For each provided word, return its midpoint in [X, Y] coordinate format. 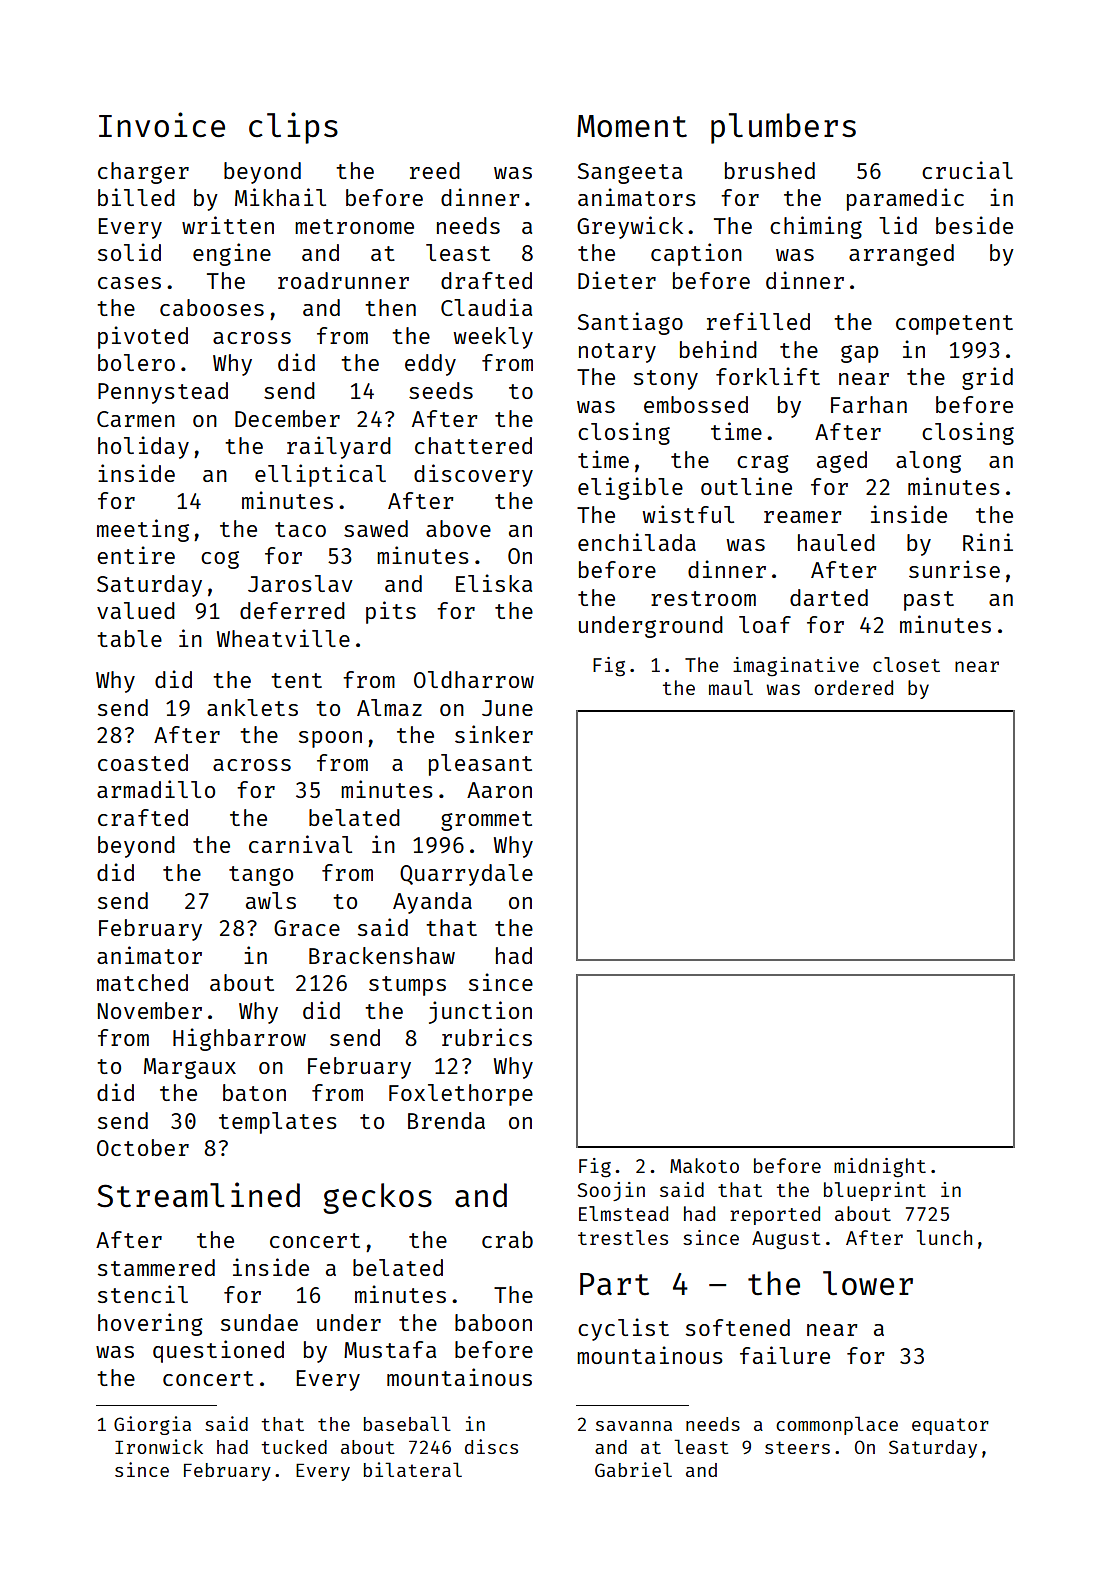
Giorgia [152, 1425]
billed [136, 197]
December [287, 418]
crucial [967, 170]
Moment [632, 126]
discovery [473, 475]
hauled [836, 542]
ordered [853, 687]
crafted [143, 817]
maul [731, 687]
